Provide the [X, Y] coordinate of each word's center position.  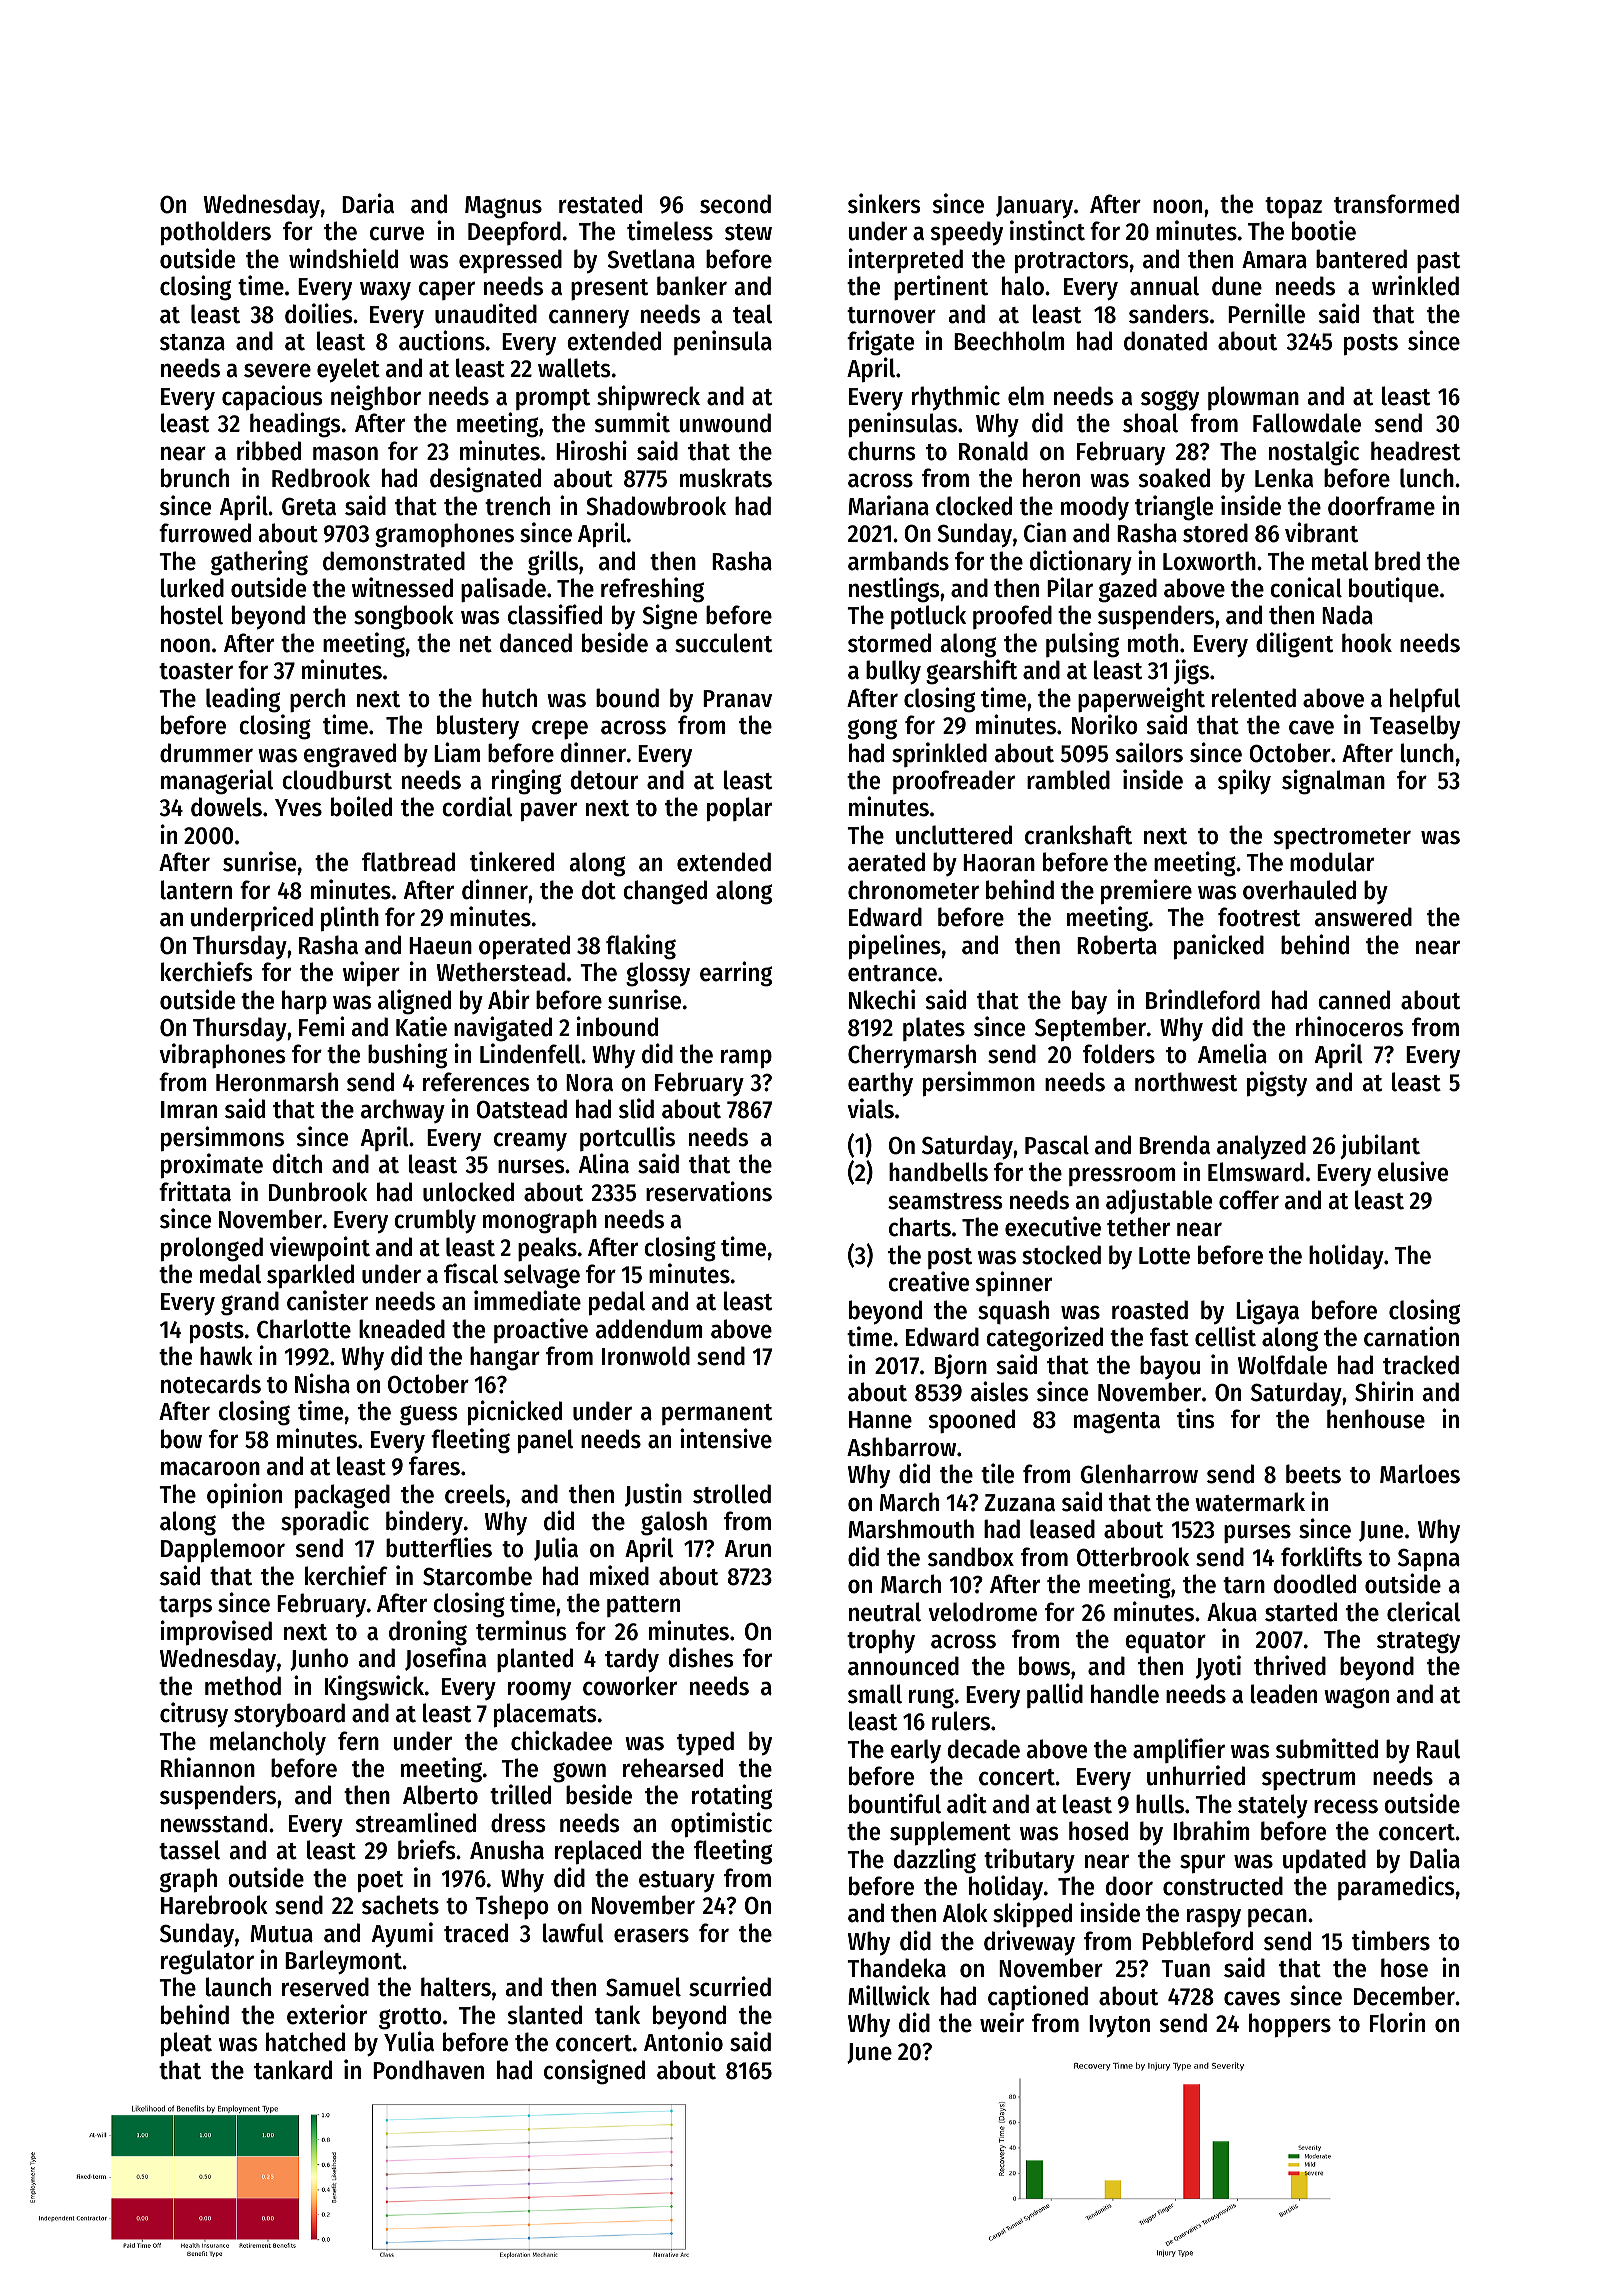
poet [380, 1881]
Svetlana [651, 259]
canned [1354, 1000]
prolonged [212, 1249]
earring [736, 974]
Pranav [737, 699]
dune [1237, 286]
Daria [368, 203]
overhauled [1299, 890]
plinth [350, 918]
